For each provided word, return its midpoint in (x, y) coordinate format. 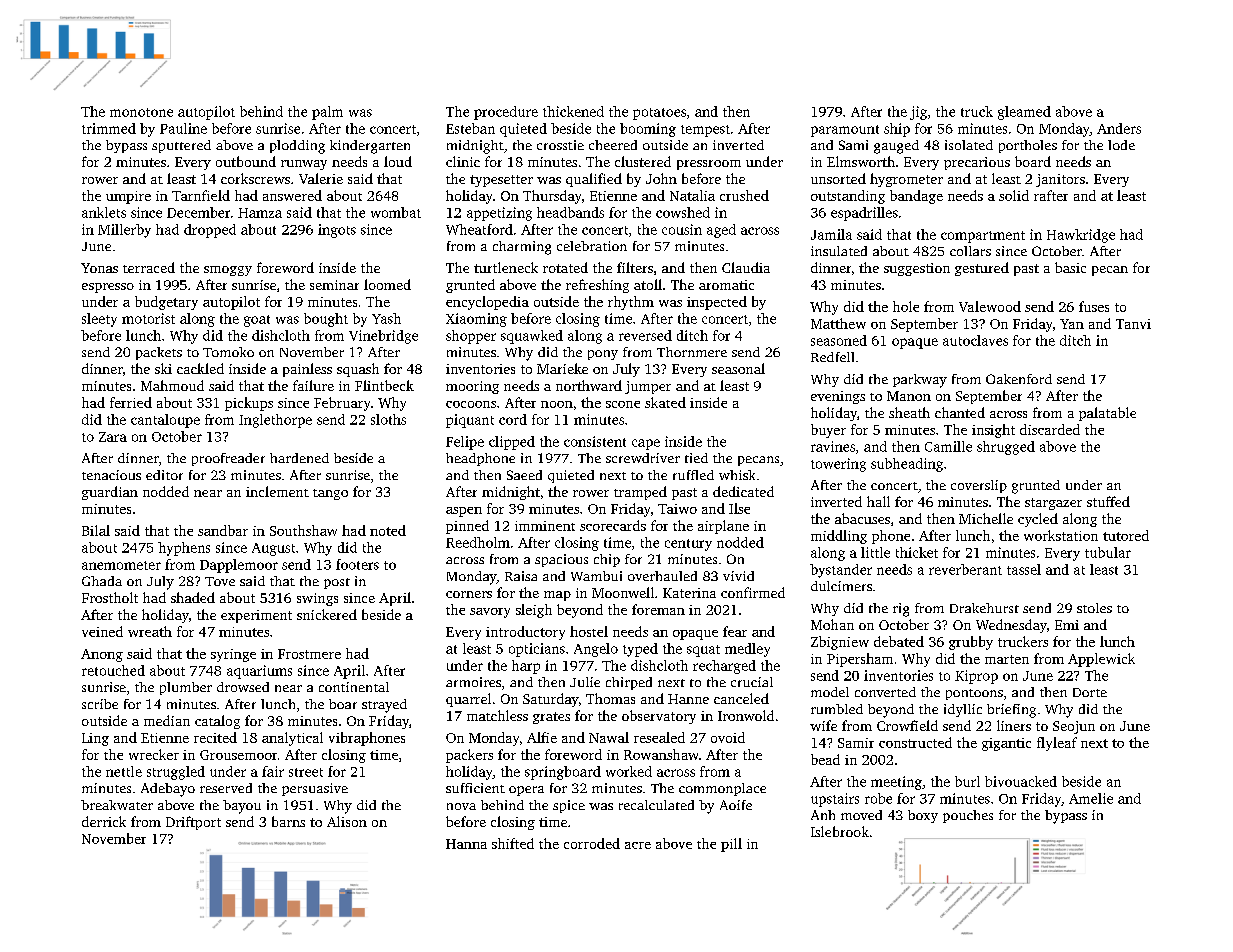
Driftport (193, 823)
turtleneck (506, 267)
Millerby (124, 231)
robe (878, 798)
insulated (839, 251)
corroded (592, 843)
